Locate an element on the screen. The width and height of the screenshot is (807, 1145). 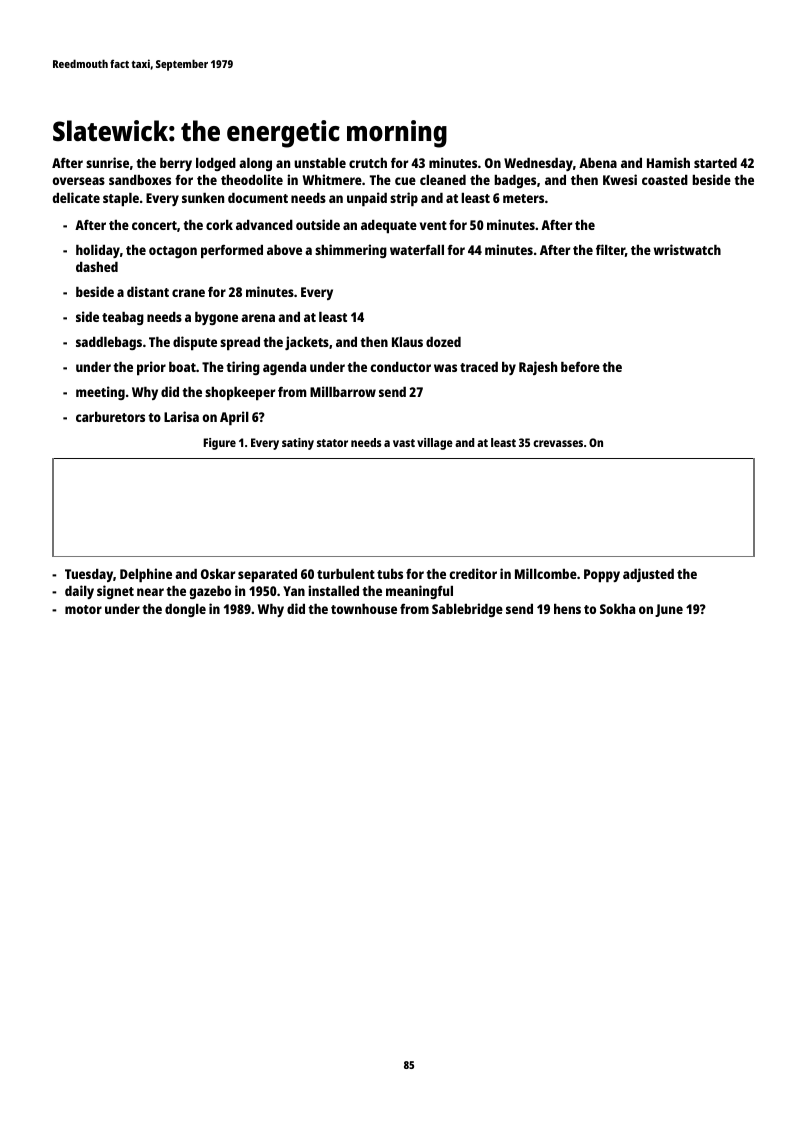
Wednesday is located at coordinates (538, 164).
